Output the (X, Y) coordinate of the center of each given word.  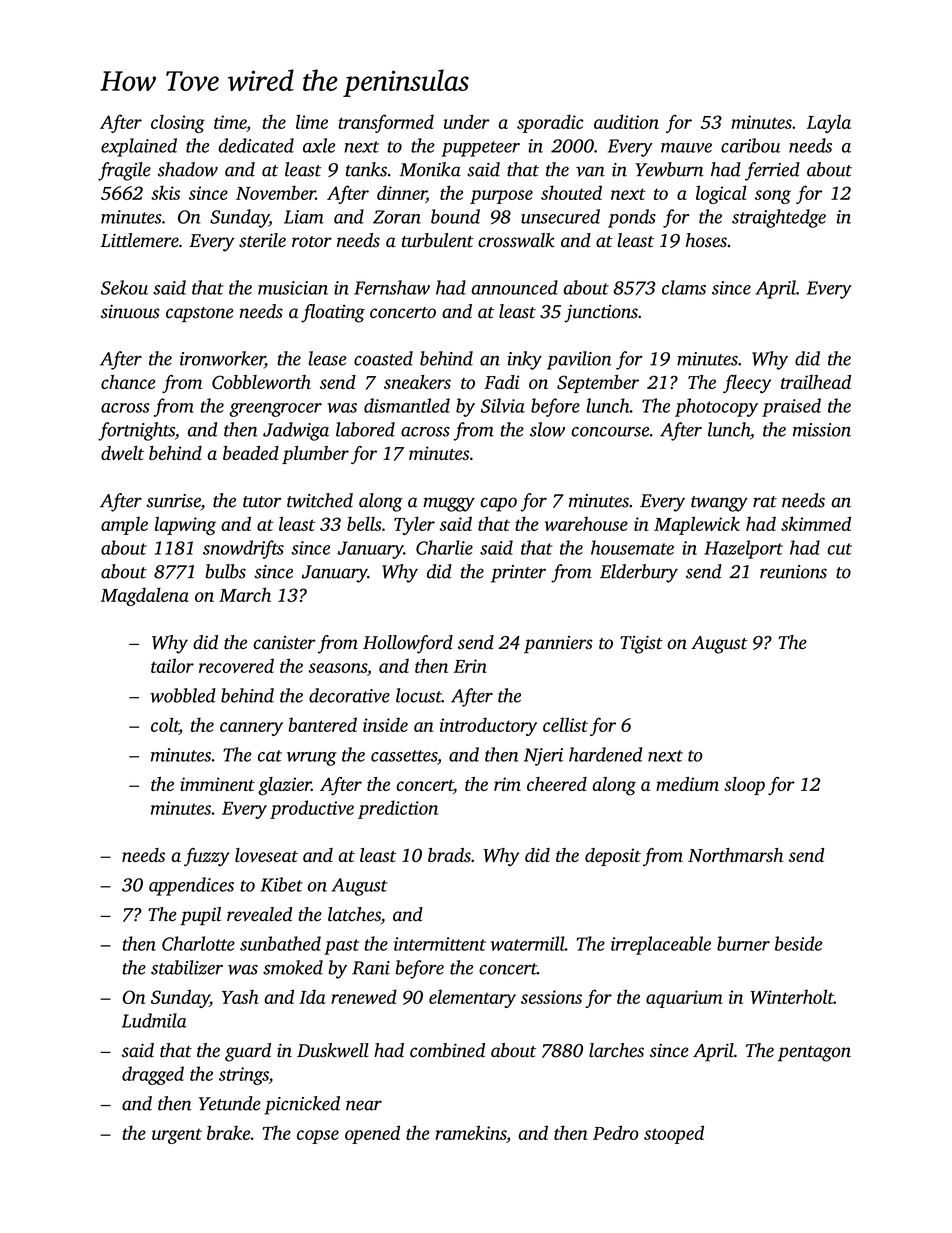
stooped (674, 1134)
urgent (177, 1136)
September (598, 384)
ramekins (471, 1132)
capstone (200, 315)
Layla (829, 123)
